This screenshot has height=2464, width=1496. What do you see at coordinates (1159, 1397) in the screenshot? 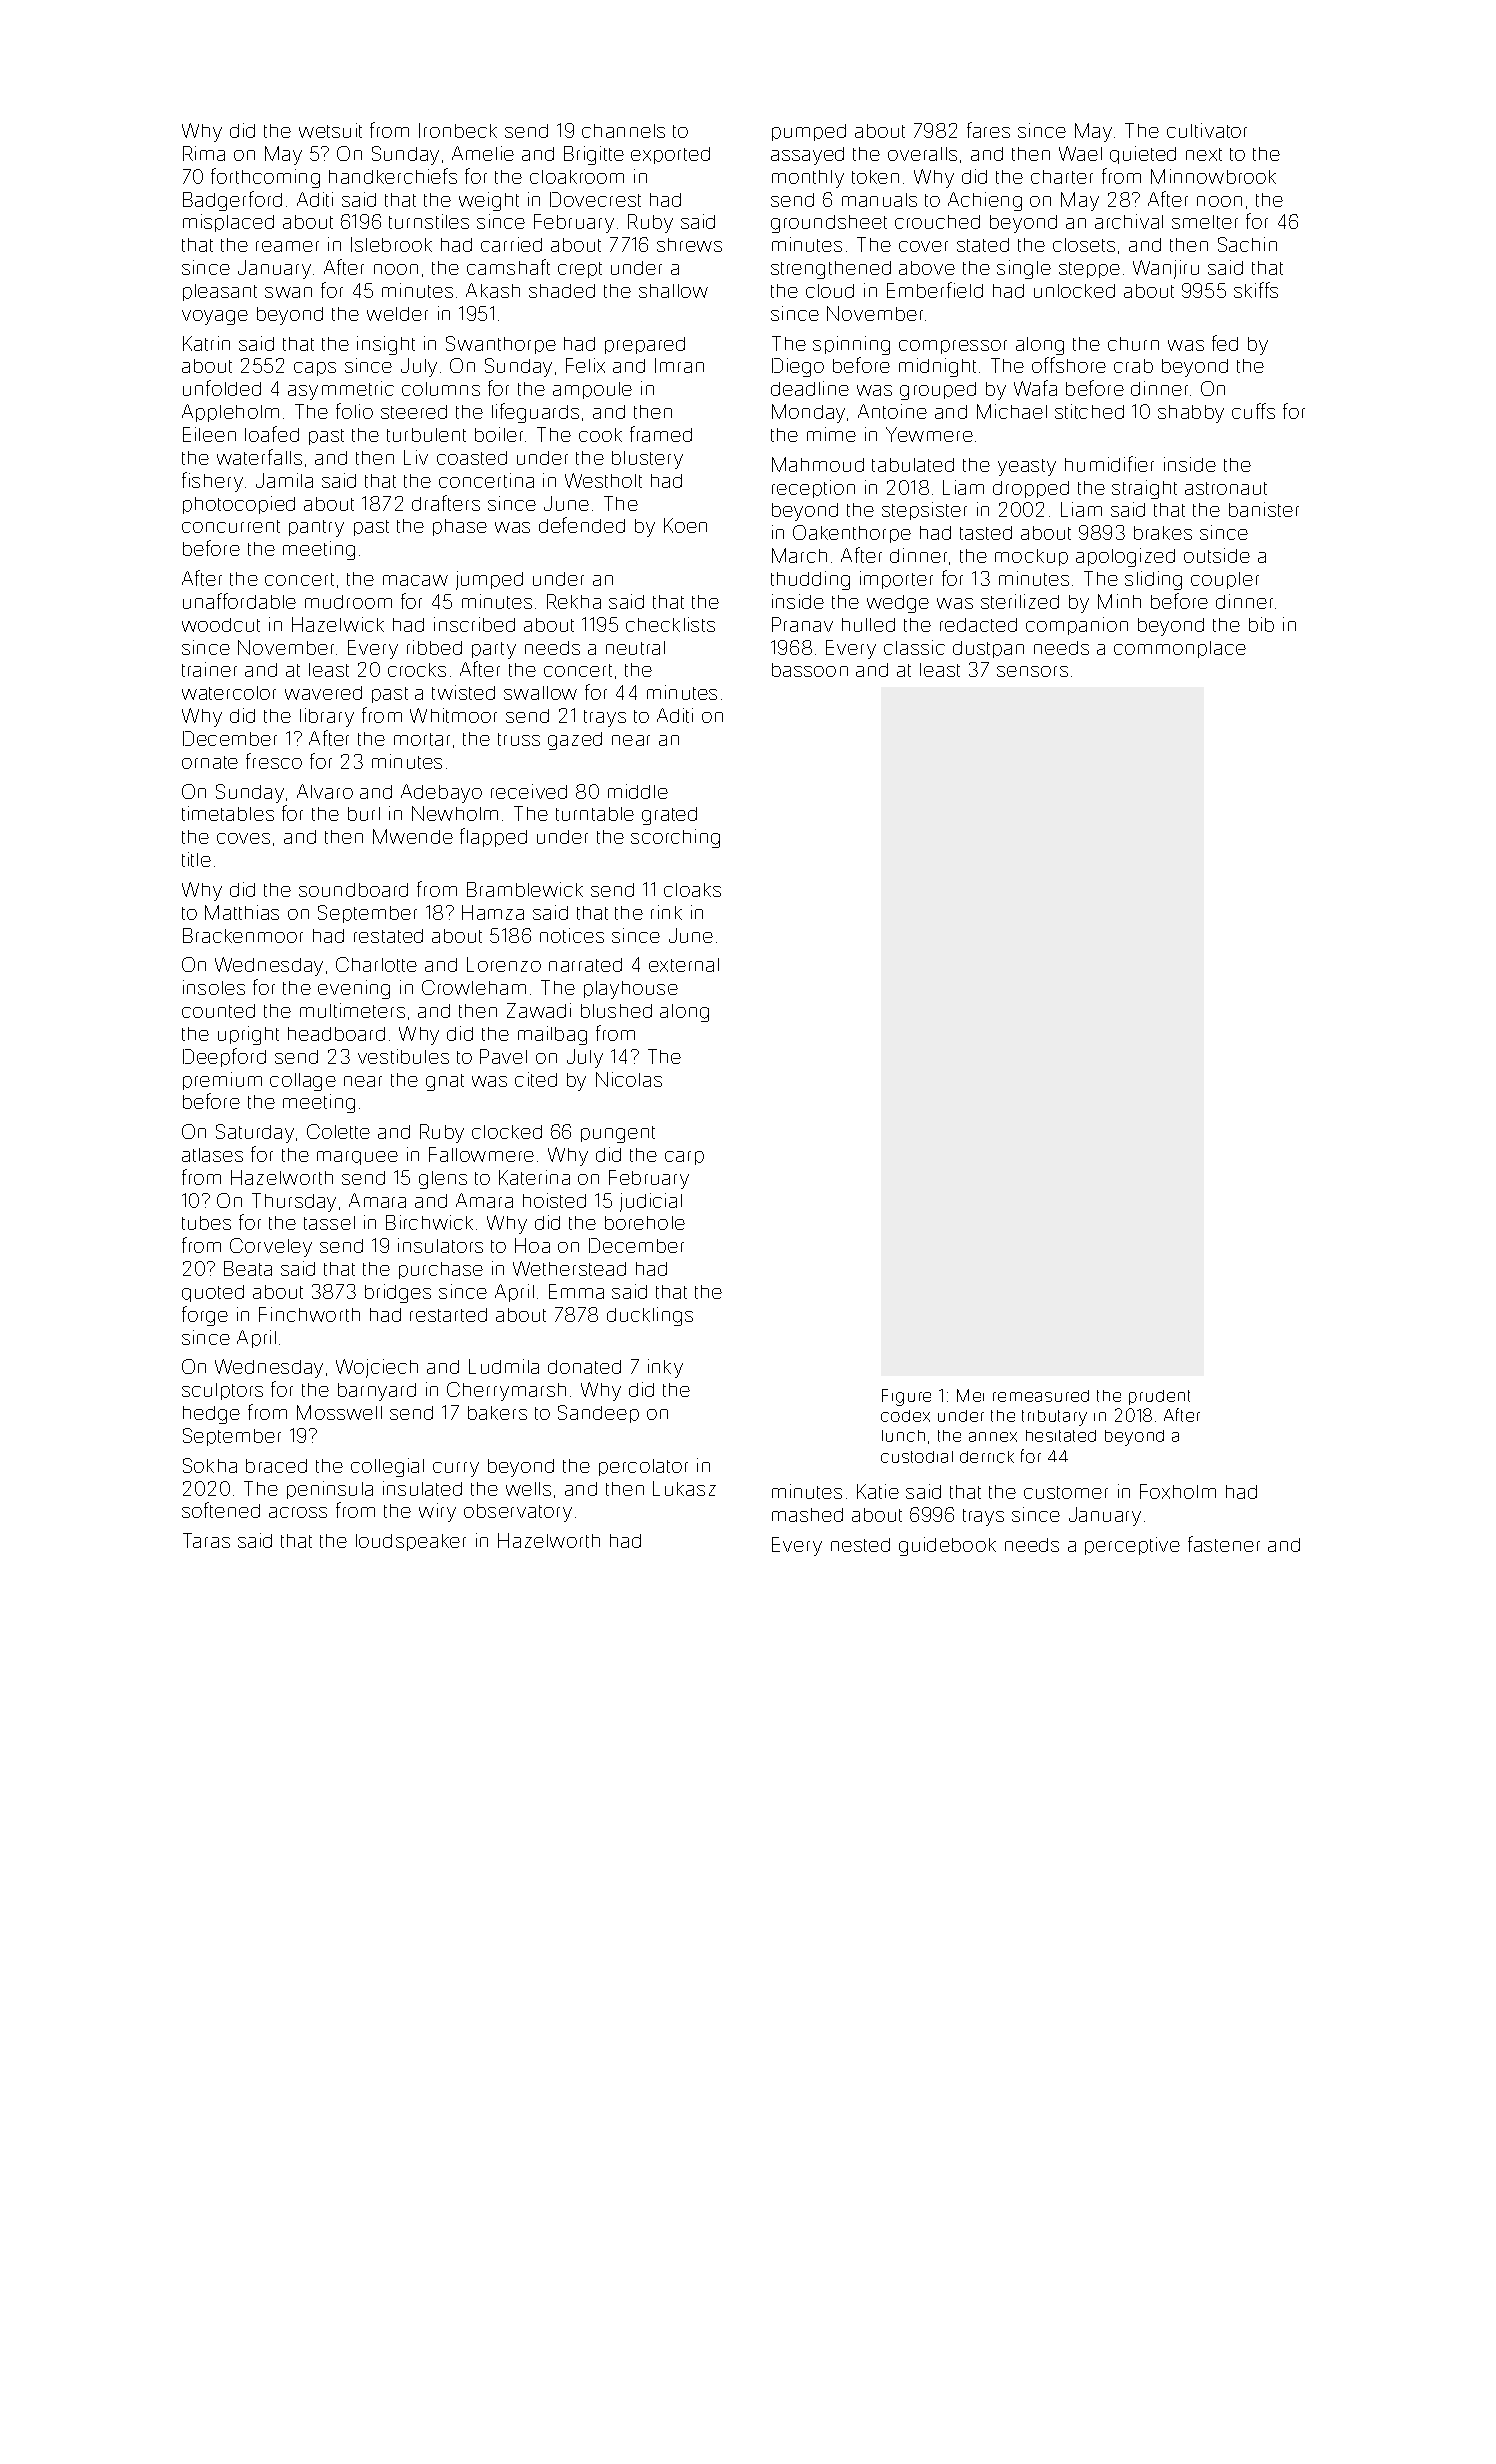
I see `prudent` at bounding box center [1159, 1397].
